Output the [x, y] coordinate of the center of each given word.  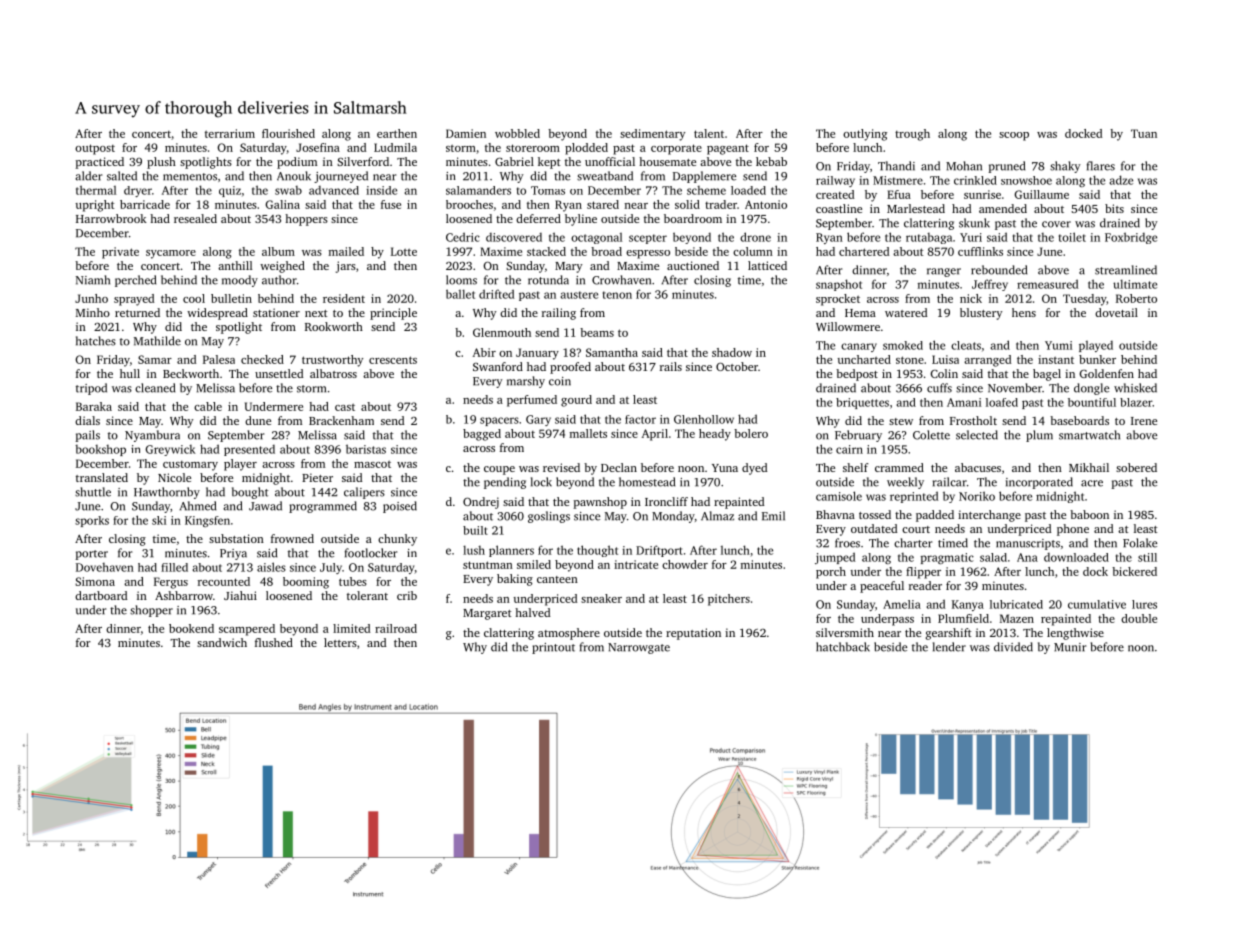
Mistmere [898, 180]
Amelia [902, 604]
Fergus [171, 583]
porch [831, 573]
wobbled [517, 133]
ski [159, 520]
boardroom [693, 218]
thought [597, 551]
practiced [99, 163]
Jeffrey [990, 285]
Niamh [93, 280]
